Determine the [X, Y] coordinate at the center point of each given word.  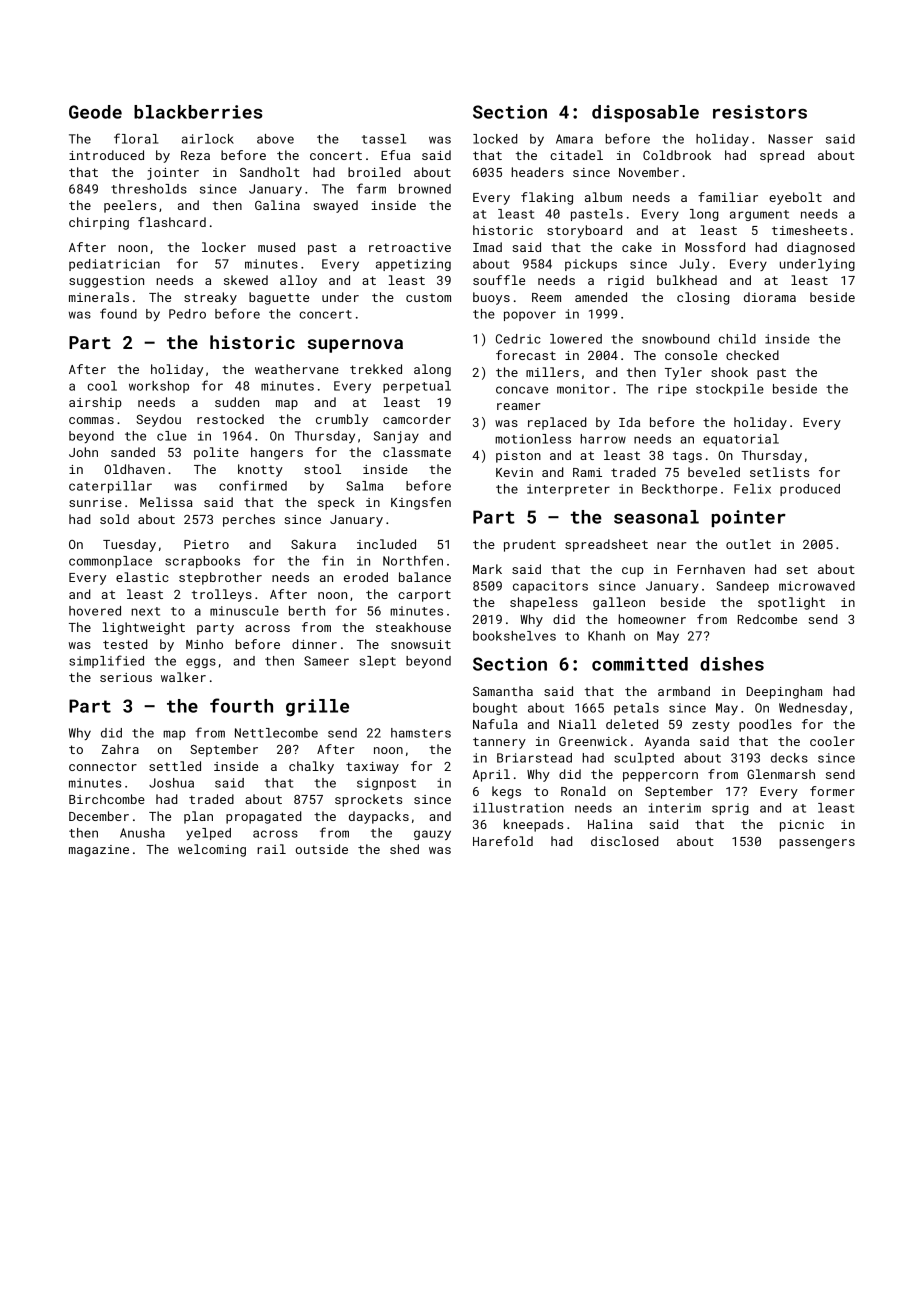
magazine [99, 851]
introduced [106, 155]
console [691, 355]
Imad [487, 247]
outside [322, 849]
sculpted [644, 759]
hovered [95, 611]
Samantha [503, 691]
